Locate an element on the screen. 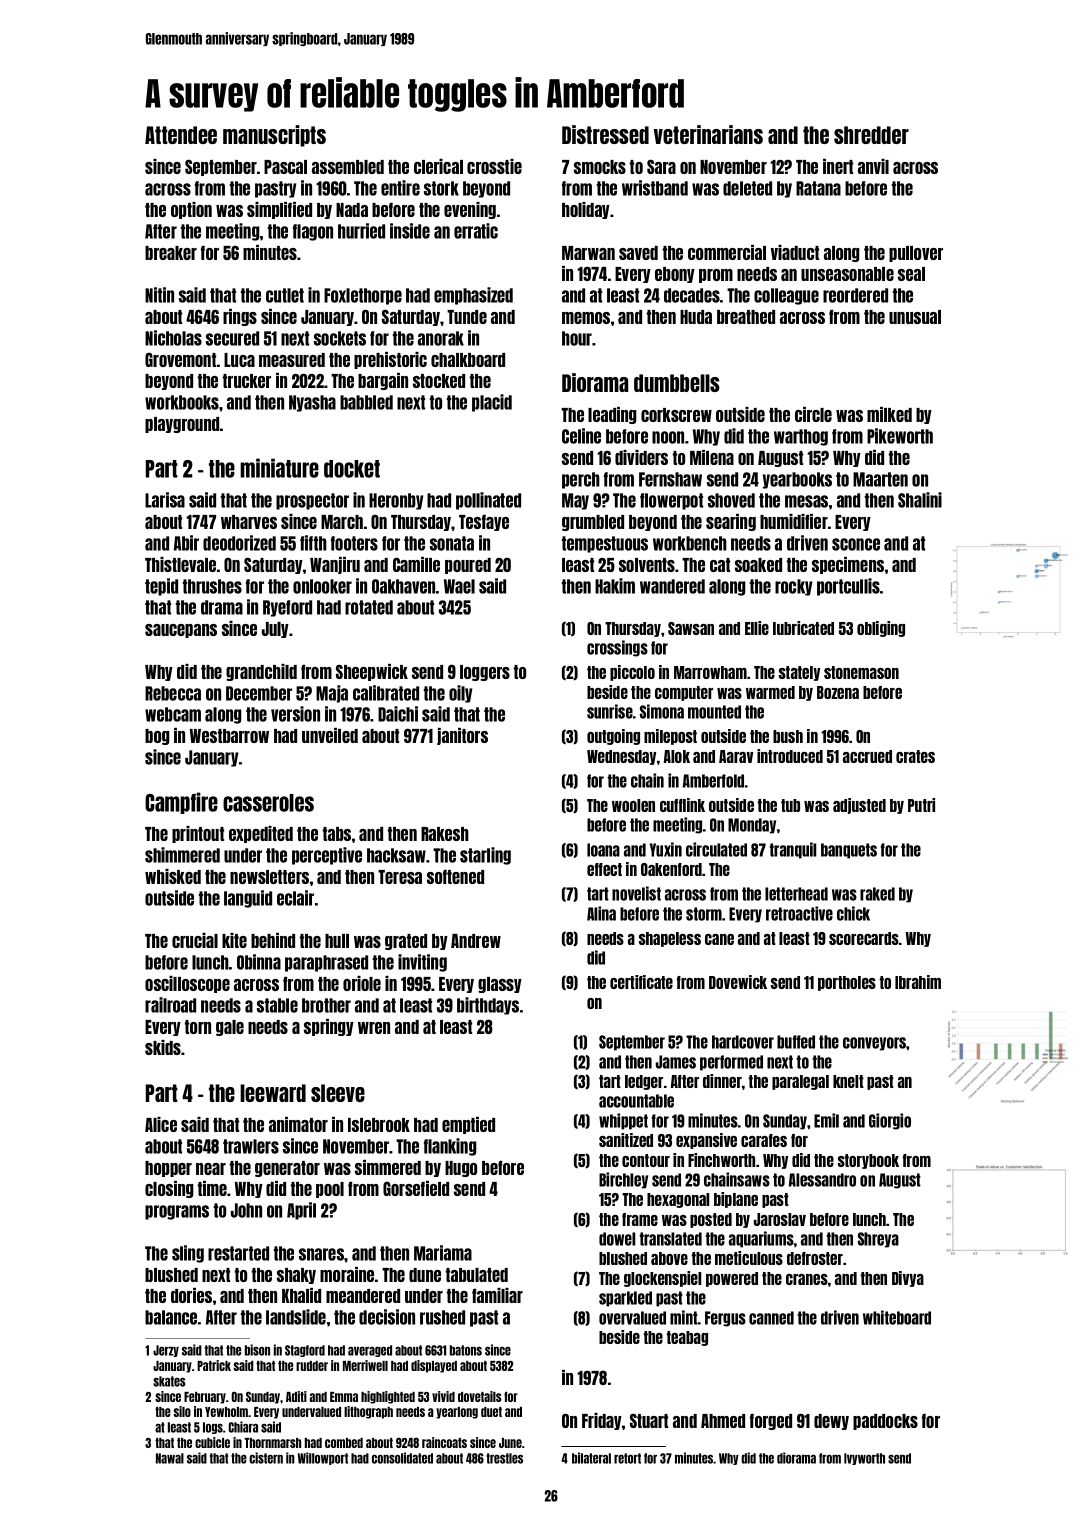  pollinated is located at coordinates (488, 501).
